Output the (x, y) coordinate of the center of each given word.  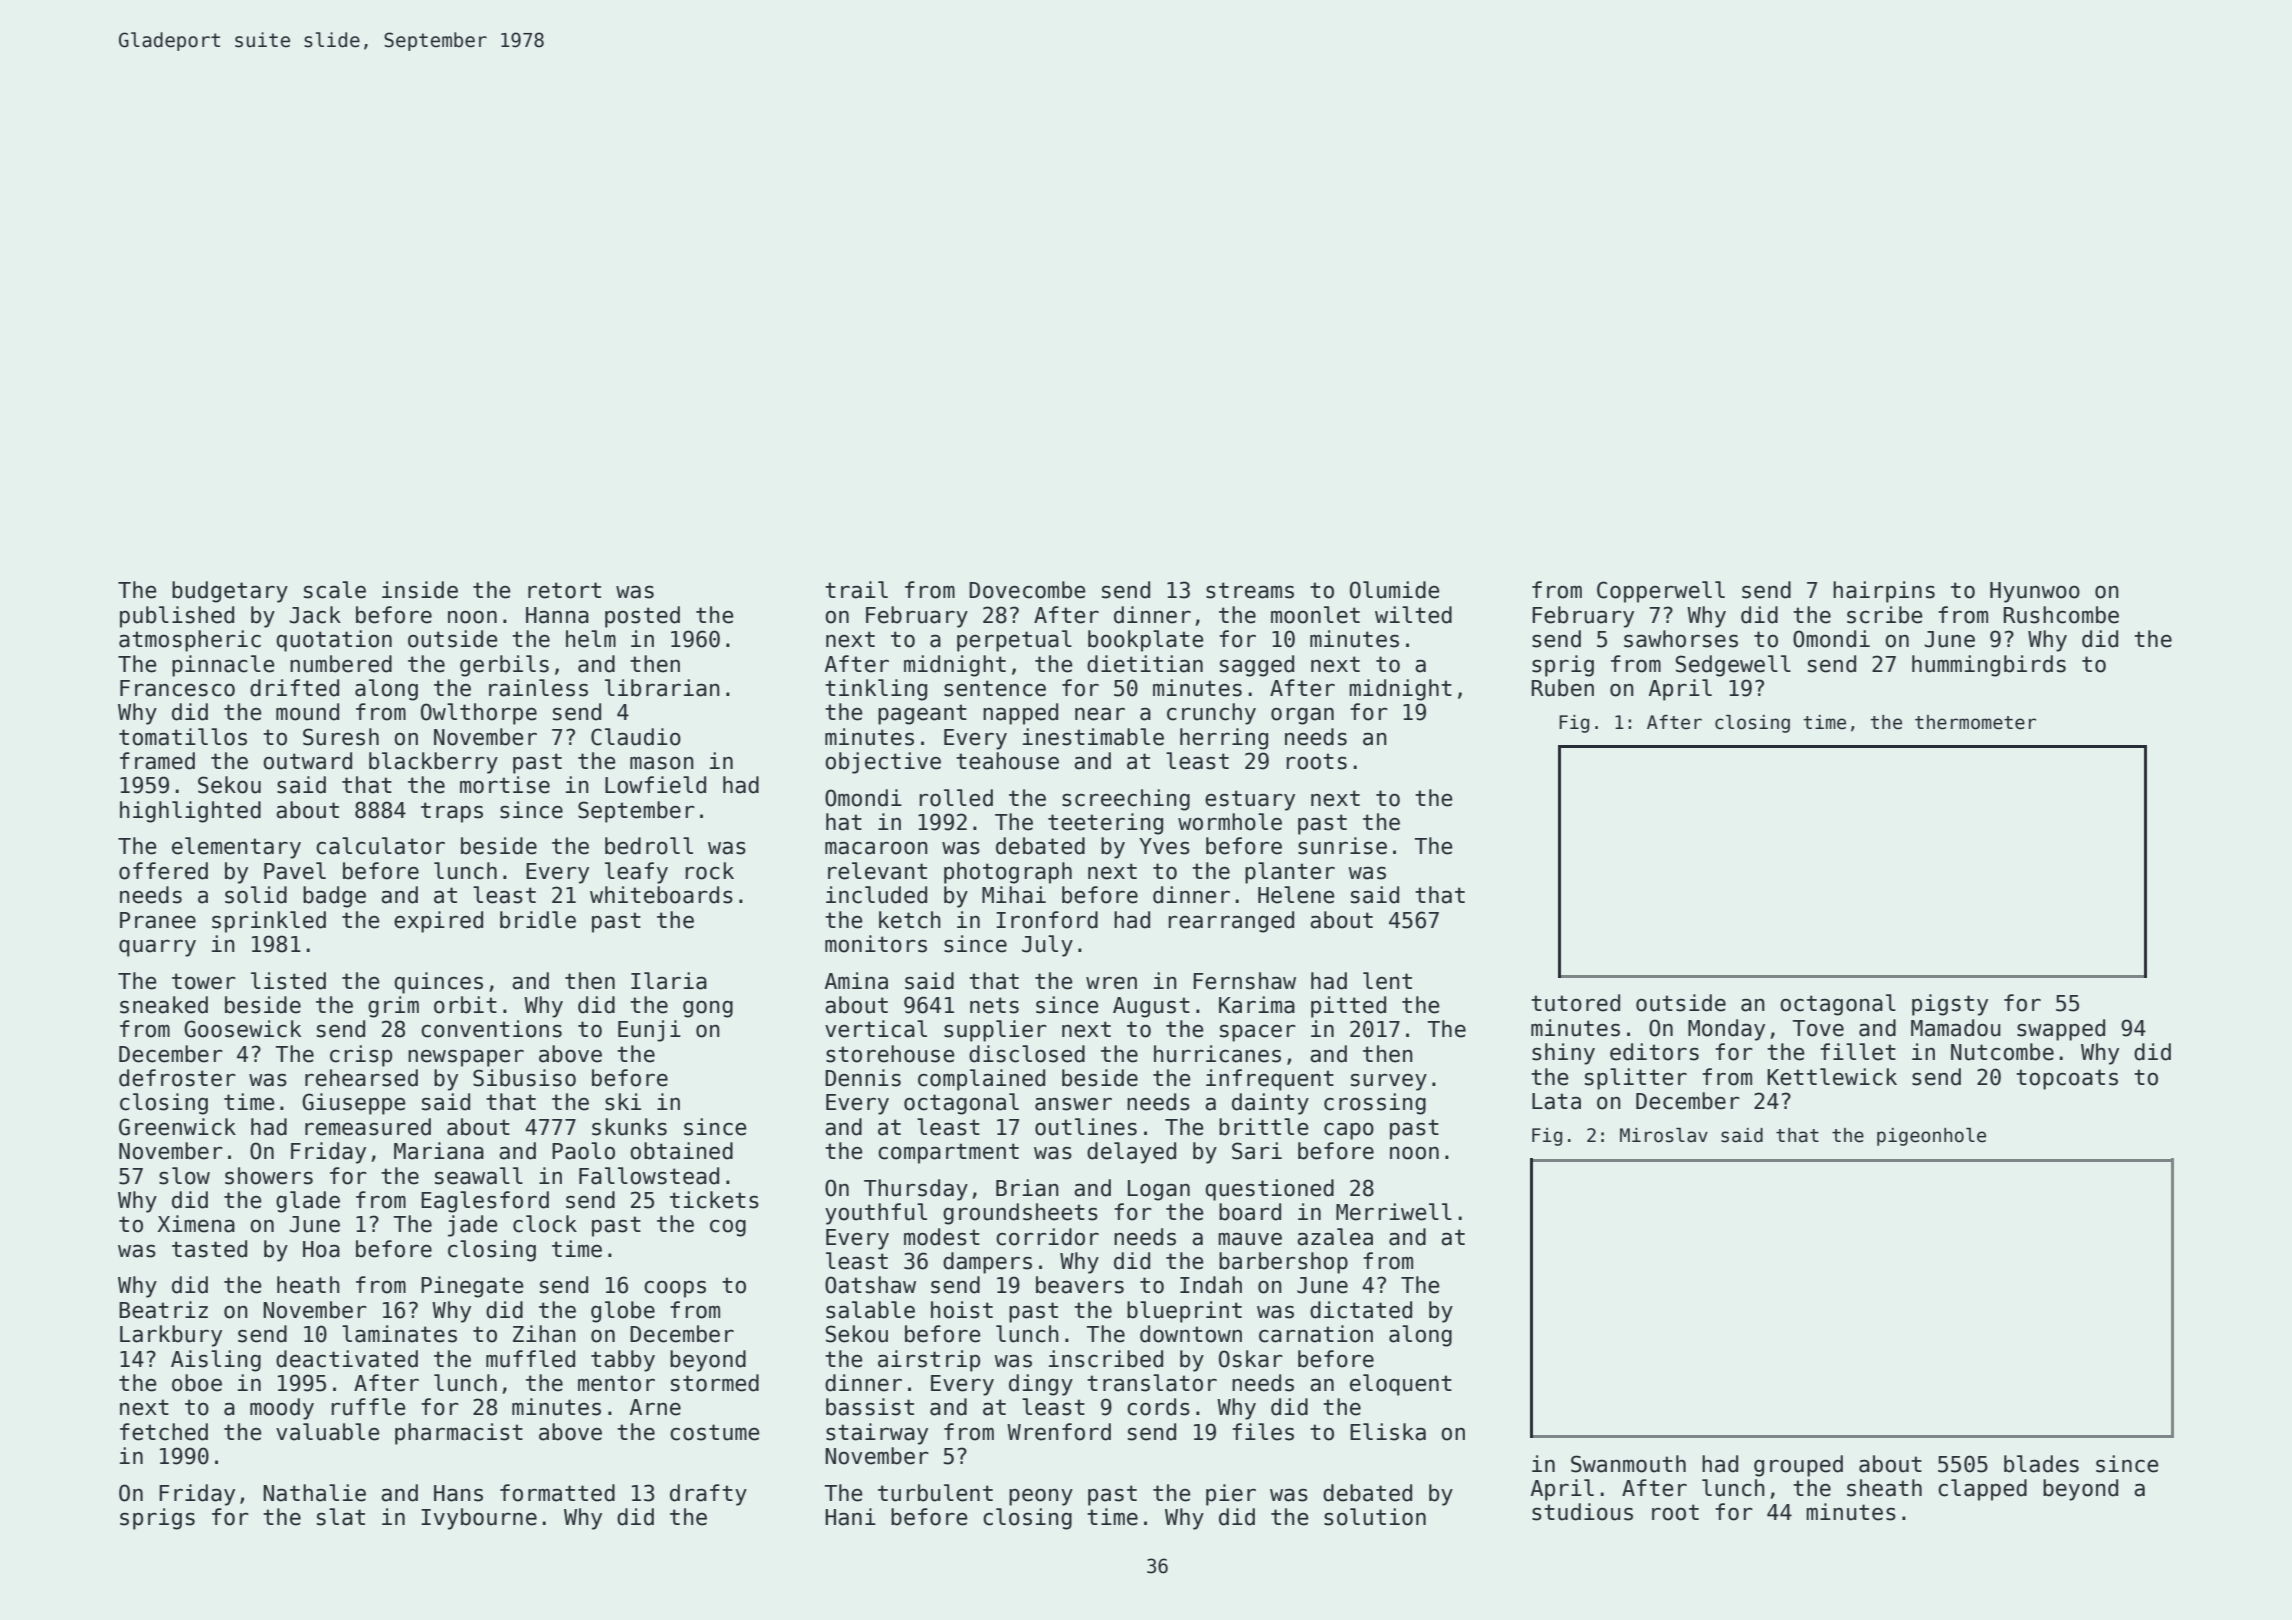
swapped (2061, 1030)
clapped (1982, 1490)
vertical (876, 1029)
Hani (850, 1517)
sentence (995, 688)
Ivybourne (479, 1519)
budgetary (230, 592)
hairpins (1884, 592)
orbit (465, 1005)
